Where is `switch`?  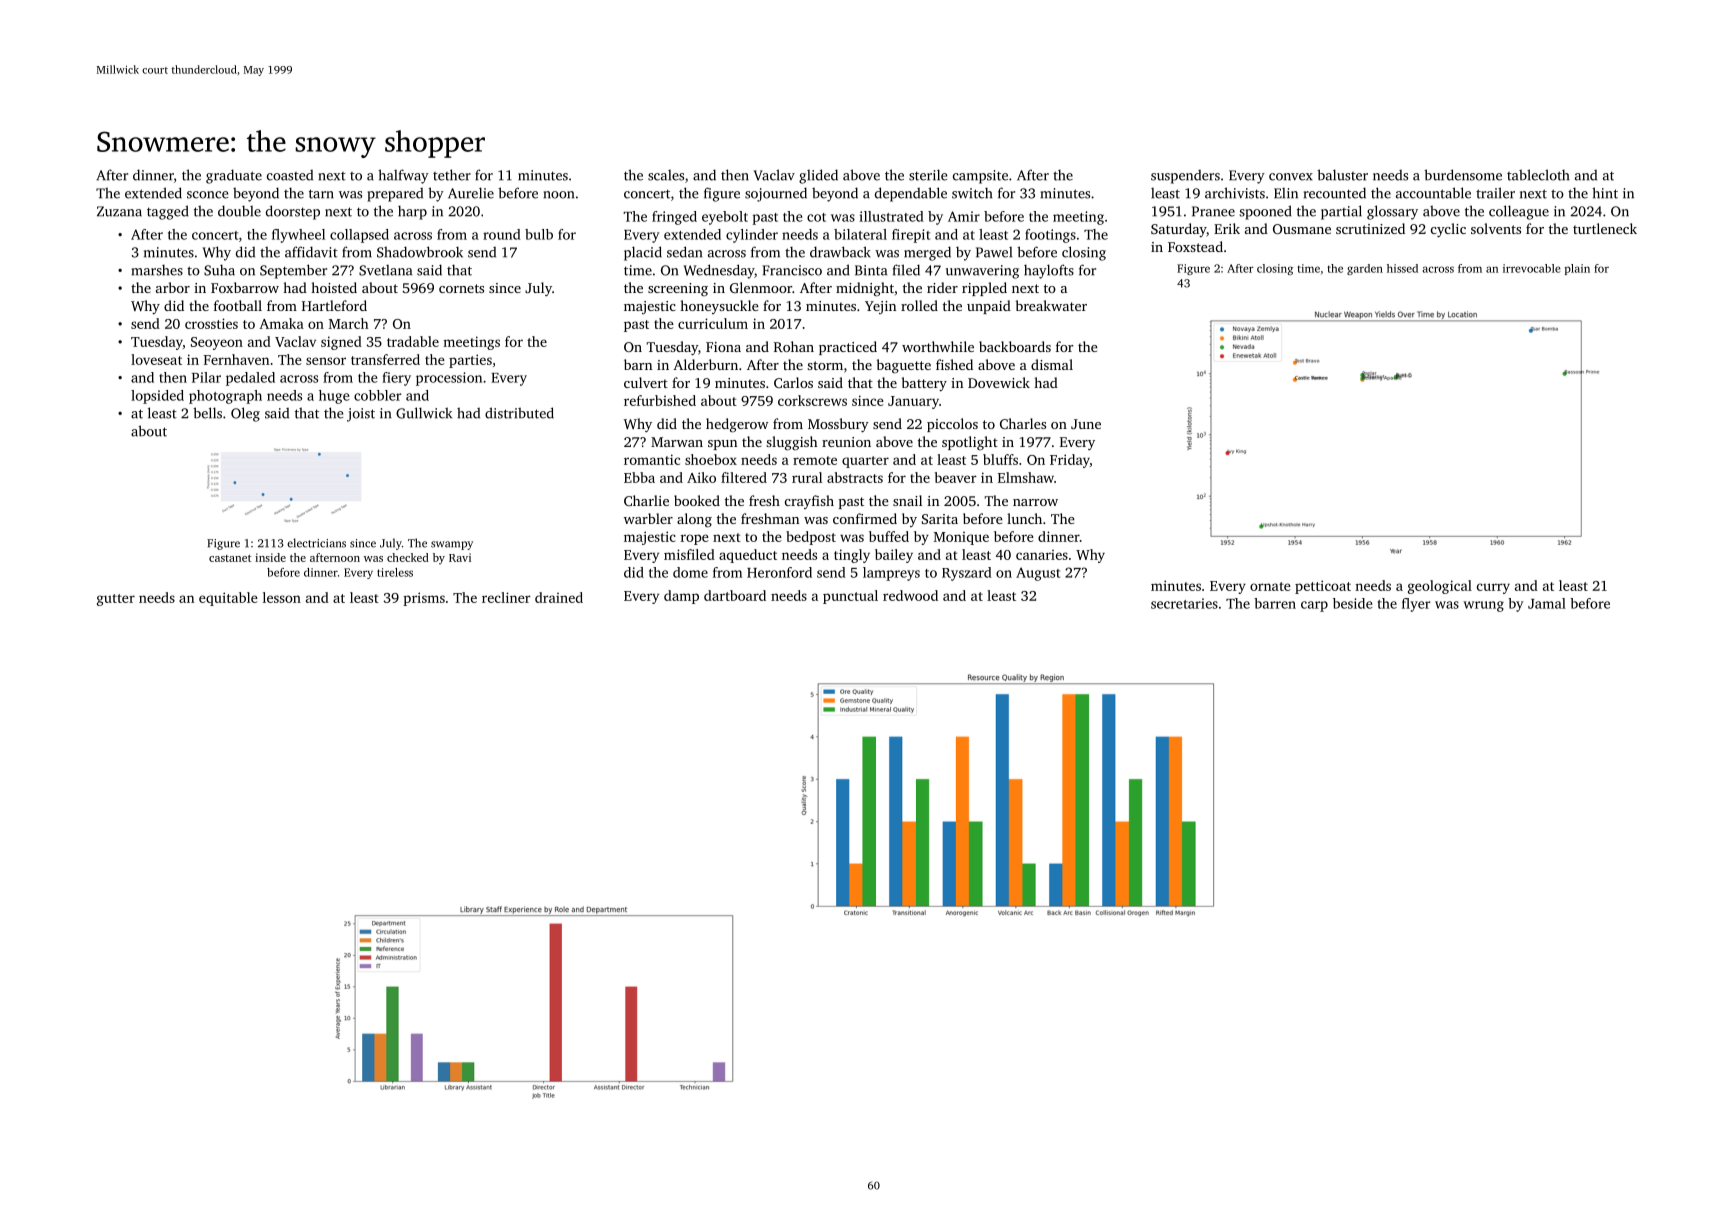 switch is located at coordinates (972, 193).
